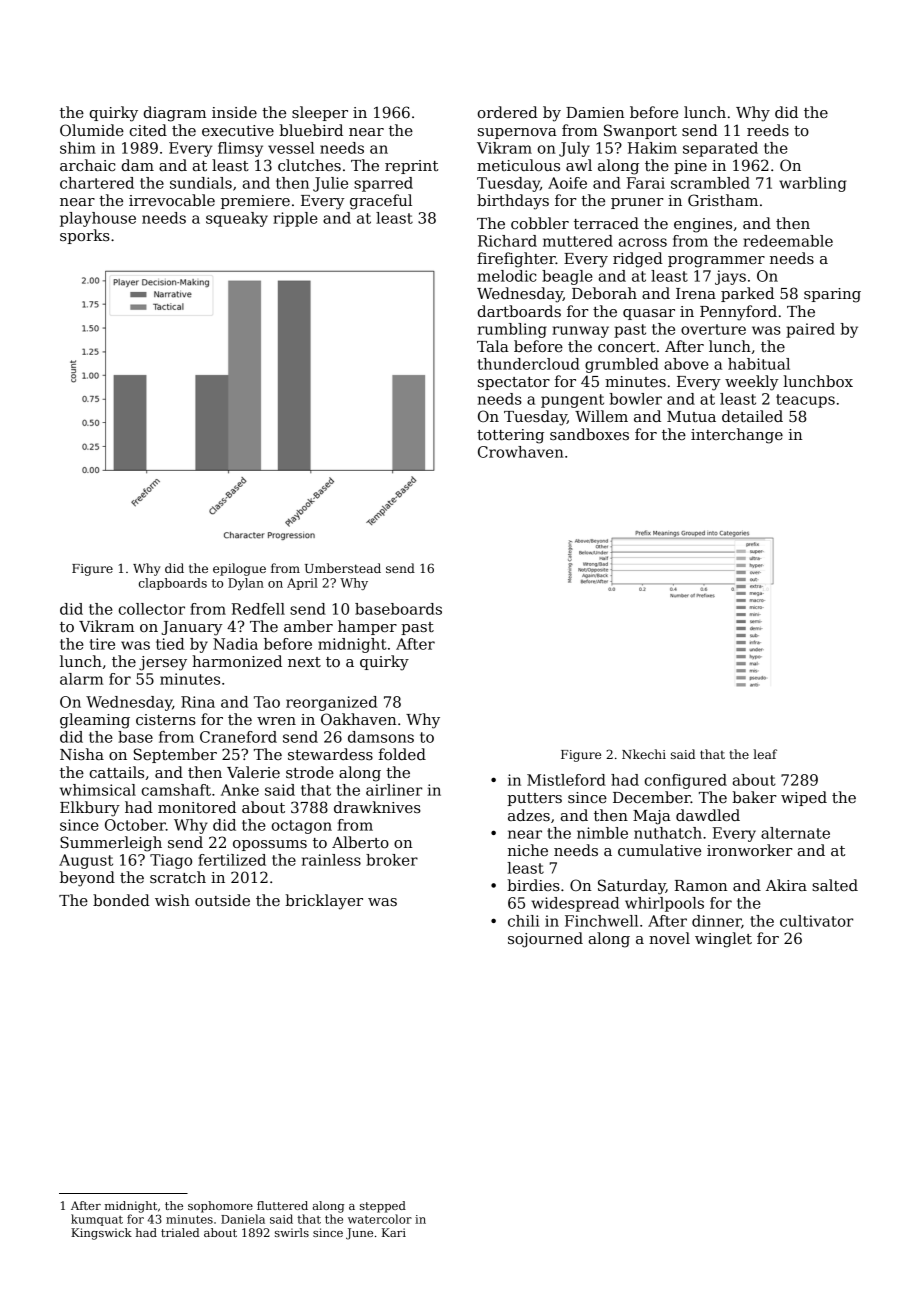 This screenshot has height=1308, width=924. What do you see at coordinates (394, 1232) in the screenshot?
I see `Kari` at bounding box center [394, 1232].
